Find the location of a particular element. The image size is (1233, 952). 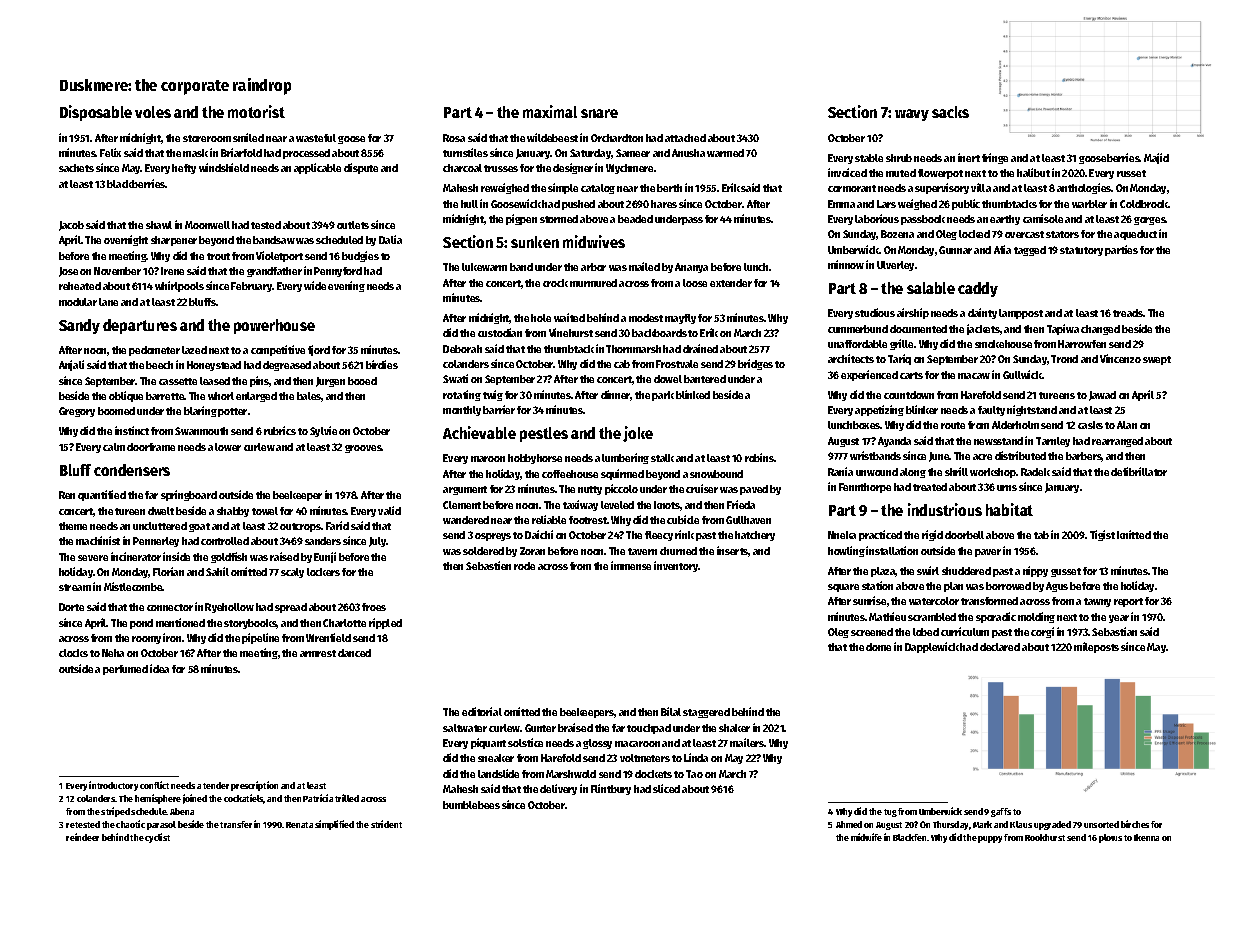

newsstand is located at coordinates (998, 441).
